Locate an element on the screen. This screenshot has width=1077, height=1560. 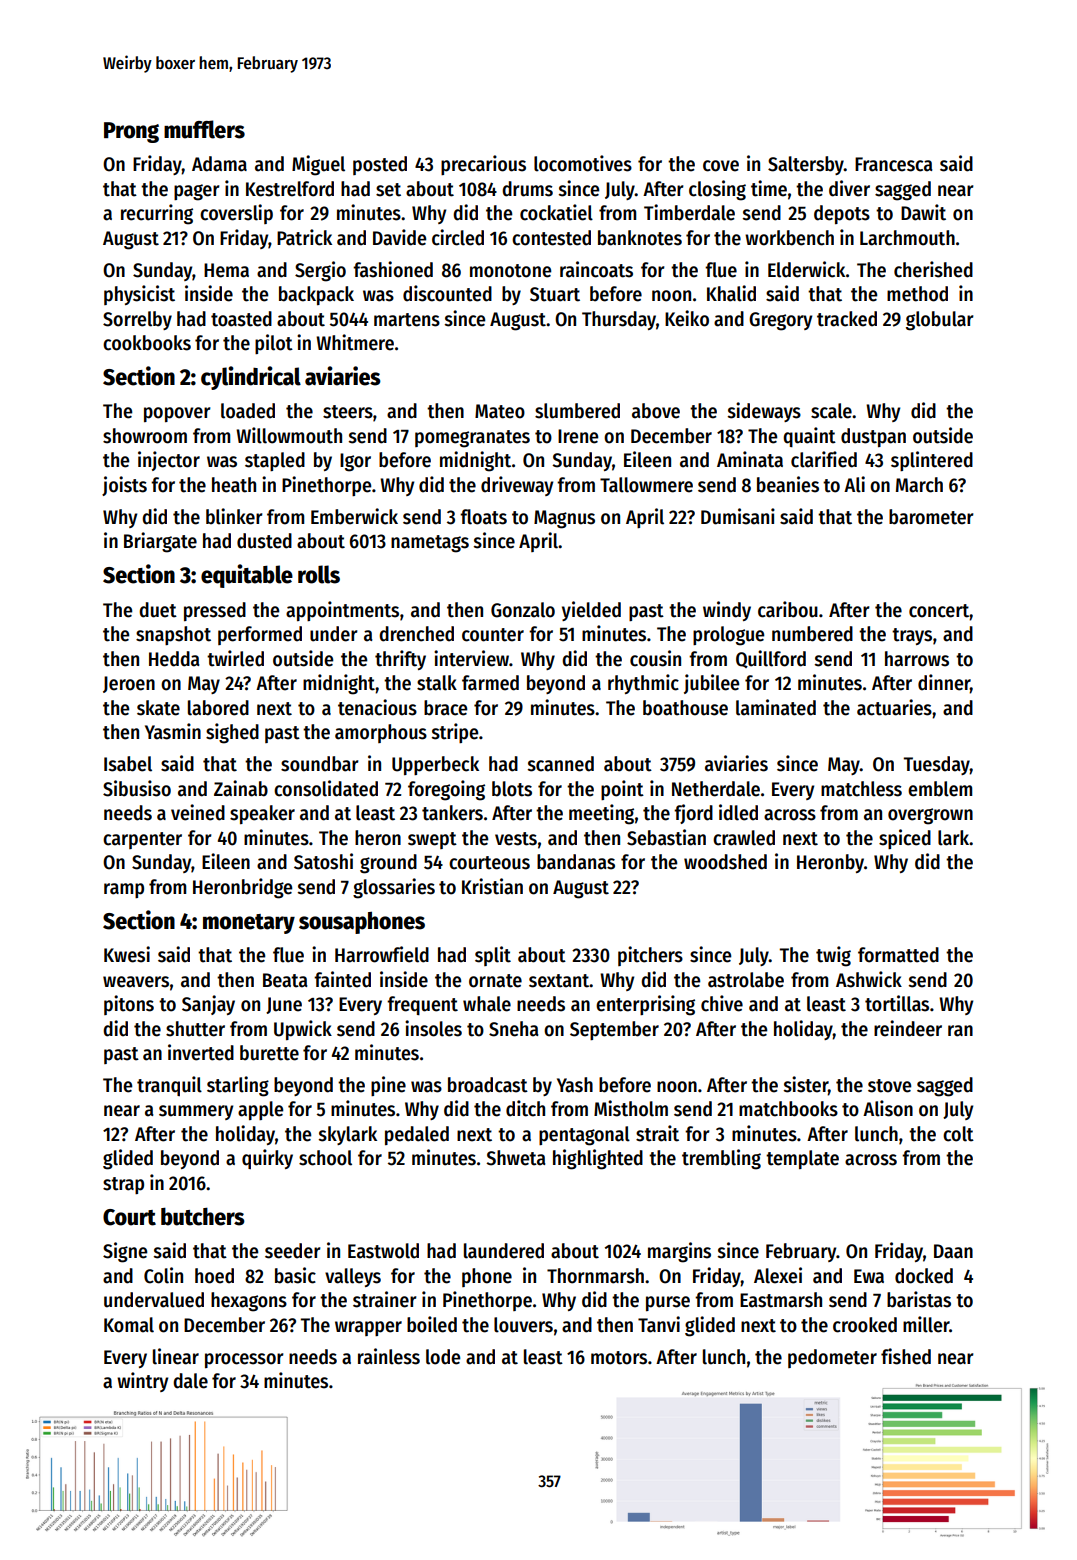
Larchmouth is located at coordinates (907, 238).
